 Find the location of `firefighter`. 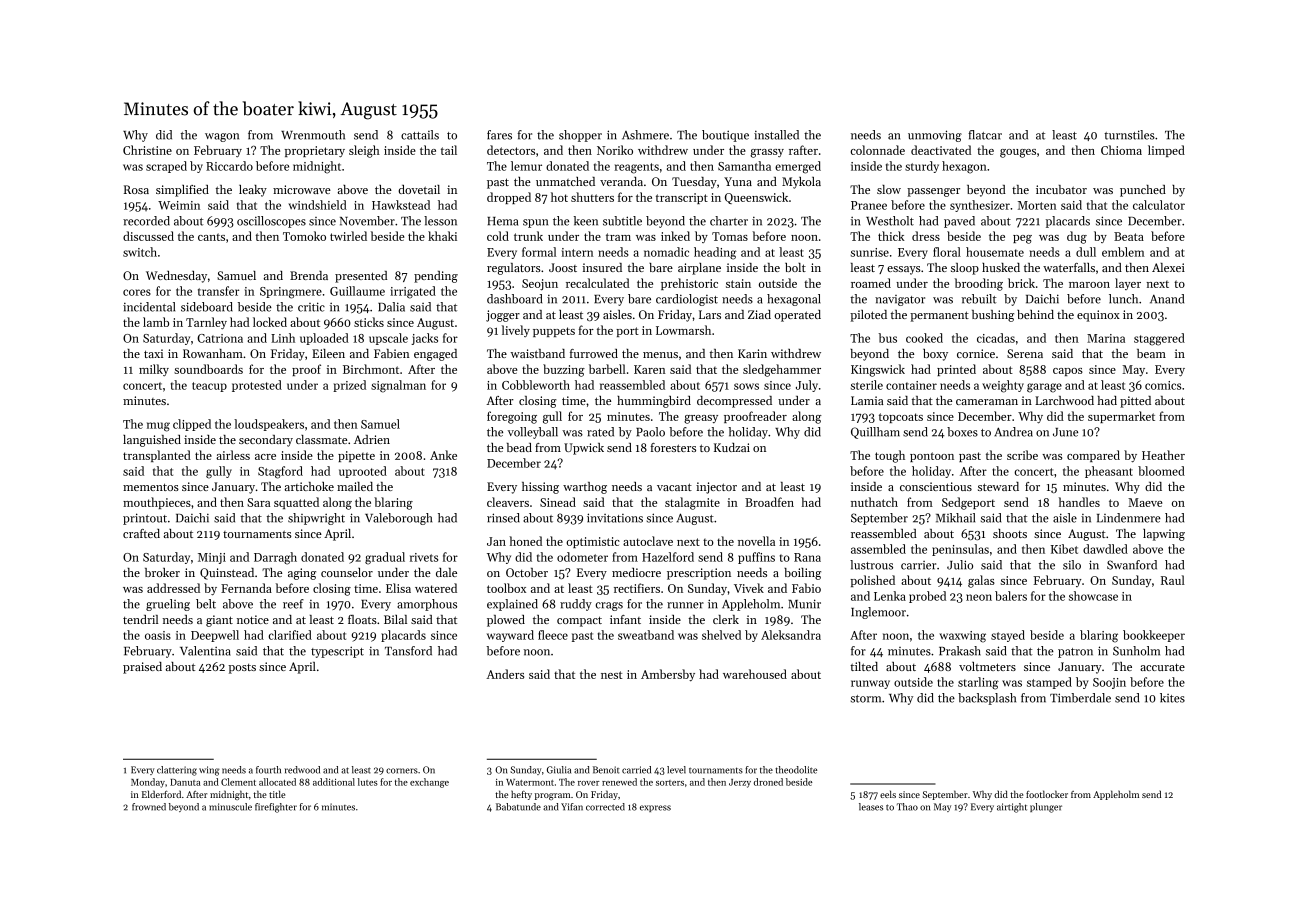

firefighter is located at coordinates (276, 808).
